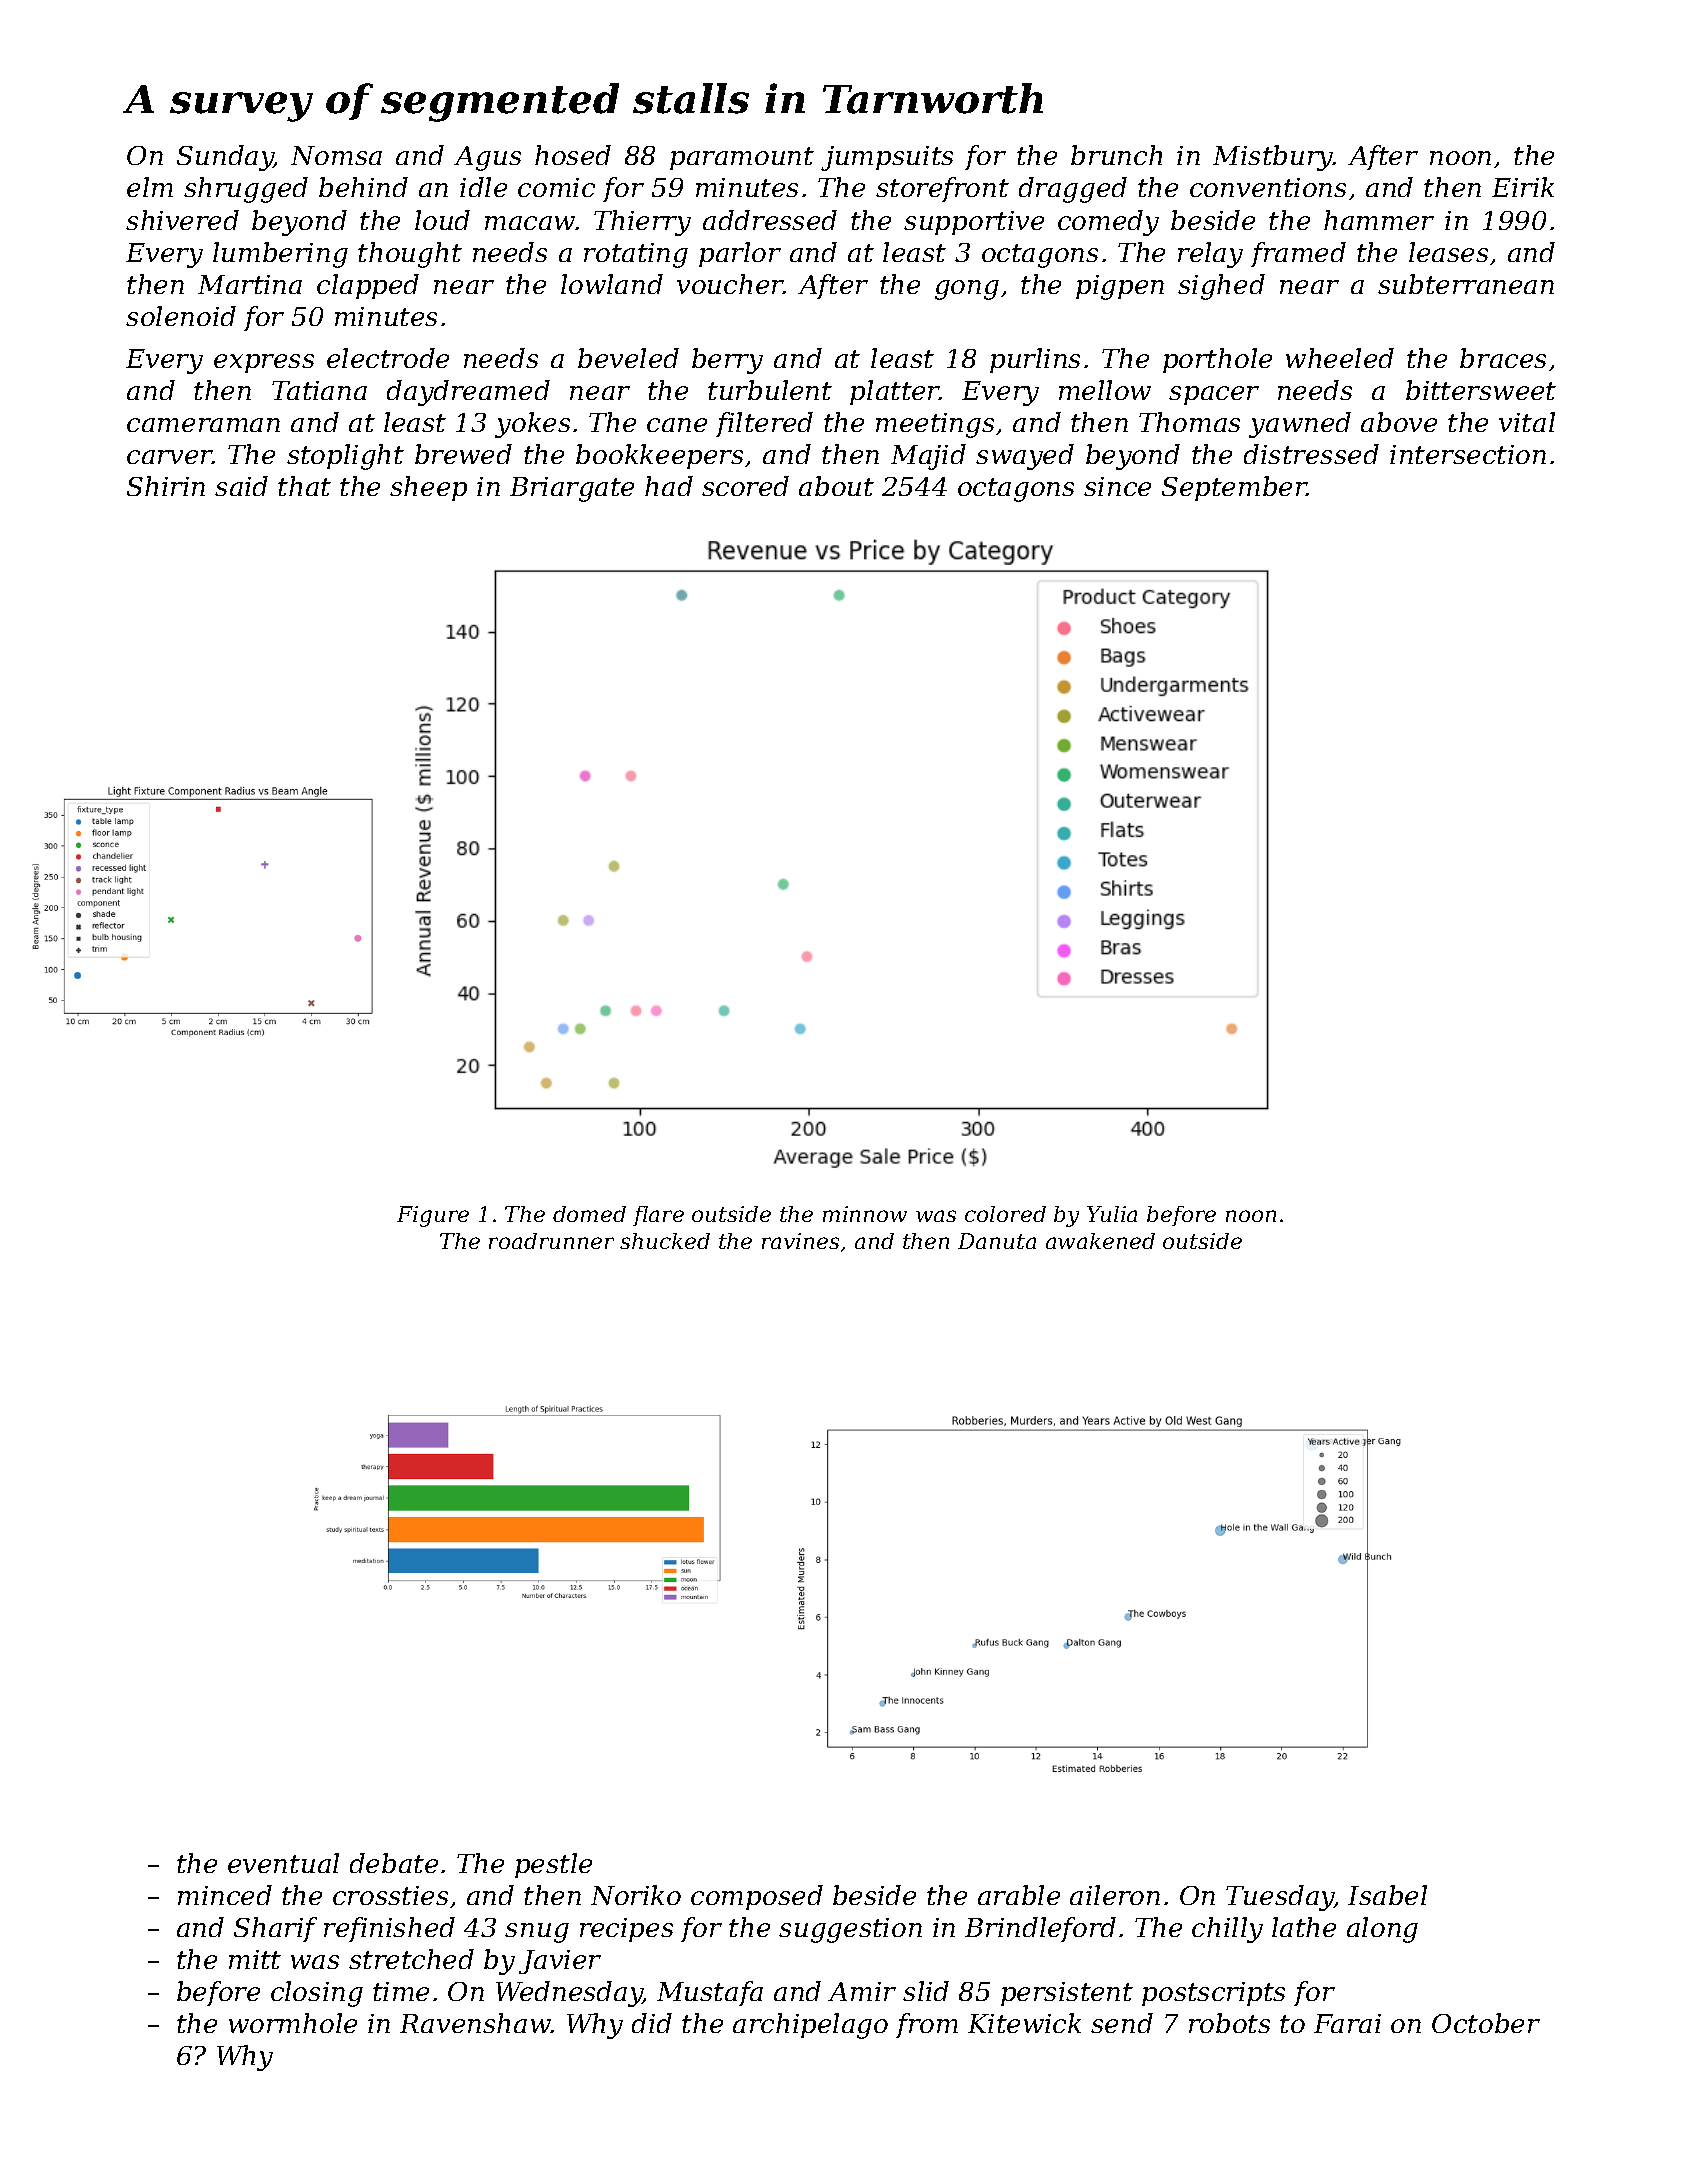  What do you see at coordinates (475, 2023) in the page?
I see `Ravenshaw` at bounding box center [475, 2023].
